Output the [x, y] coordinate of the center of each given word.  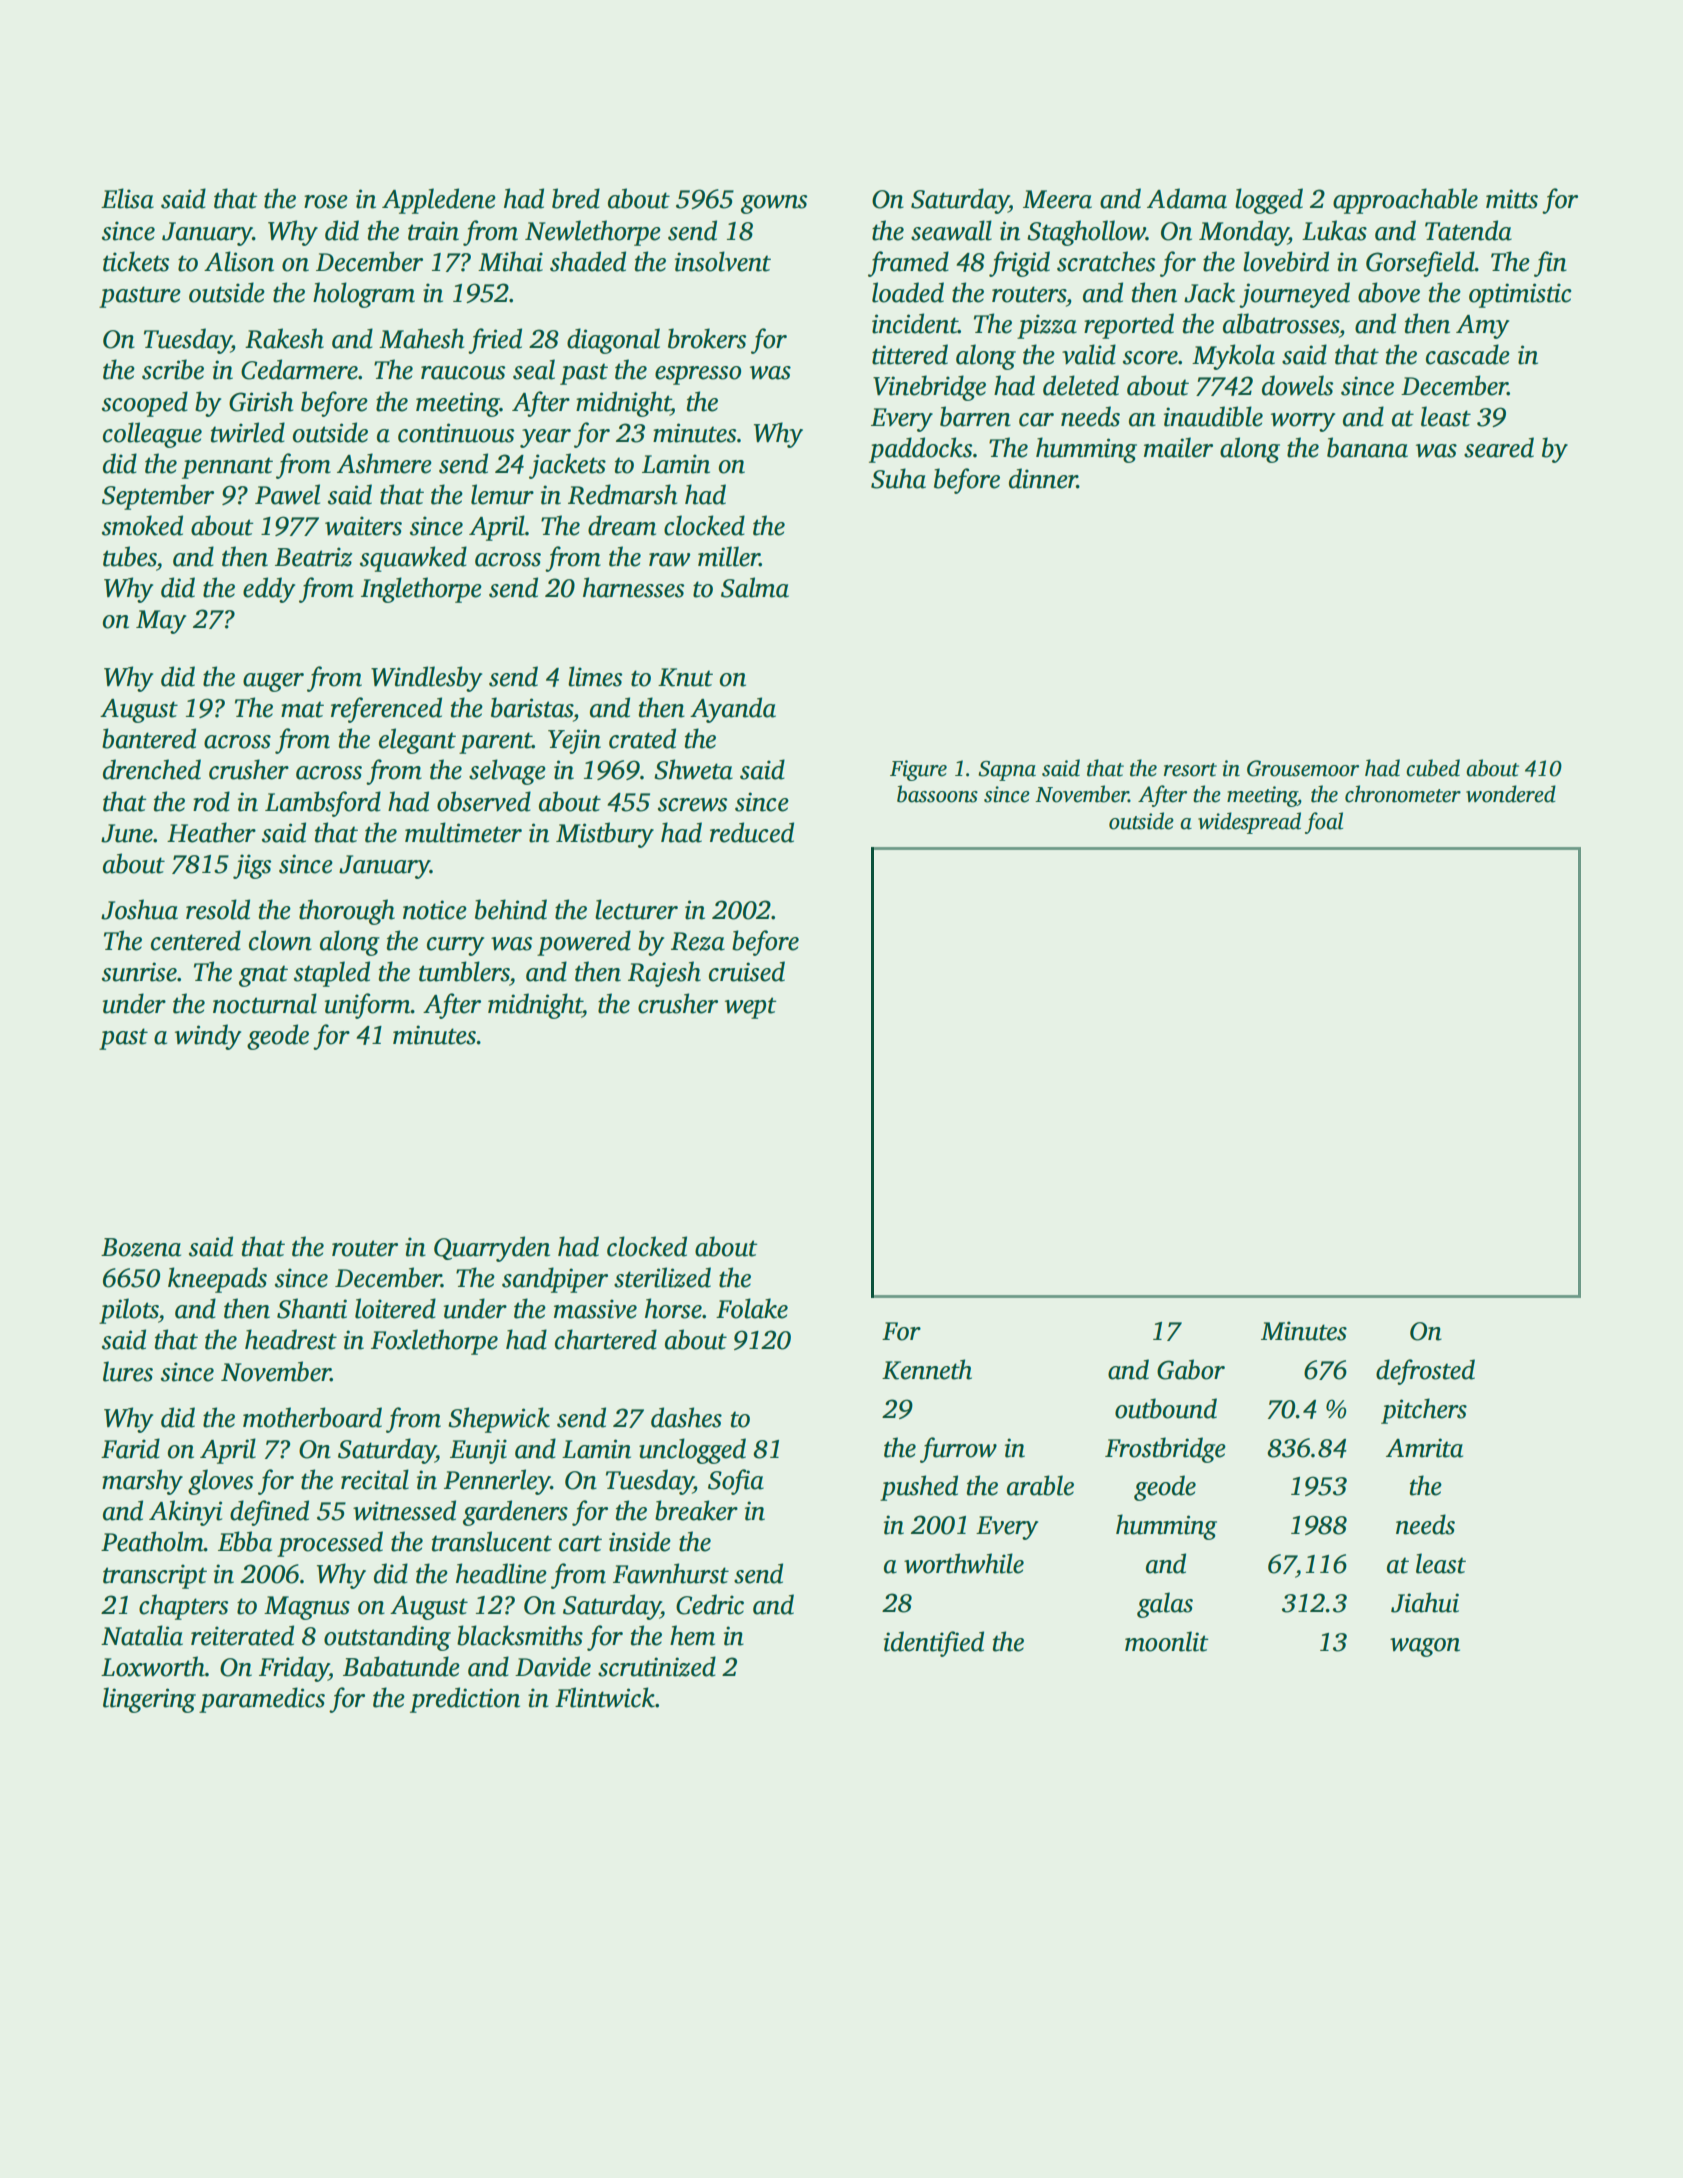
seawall [951, 230]
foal [1324, 823]
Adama [1187, 198]
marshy [142, 1482]
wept [751, 1008]
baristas [532, 707]
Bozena [141, 1247]
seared [1499, 447]
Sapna [1007, 771]
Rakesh [284, 338]
